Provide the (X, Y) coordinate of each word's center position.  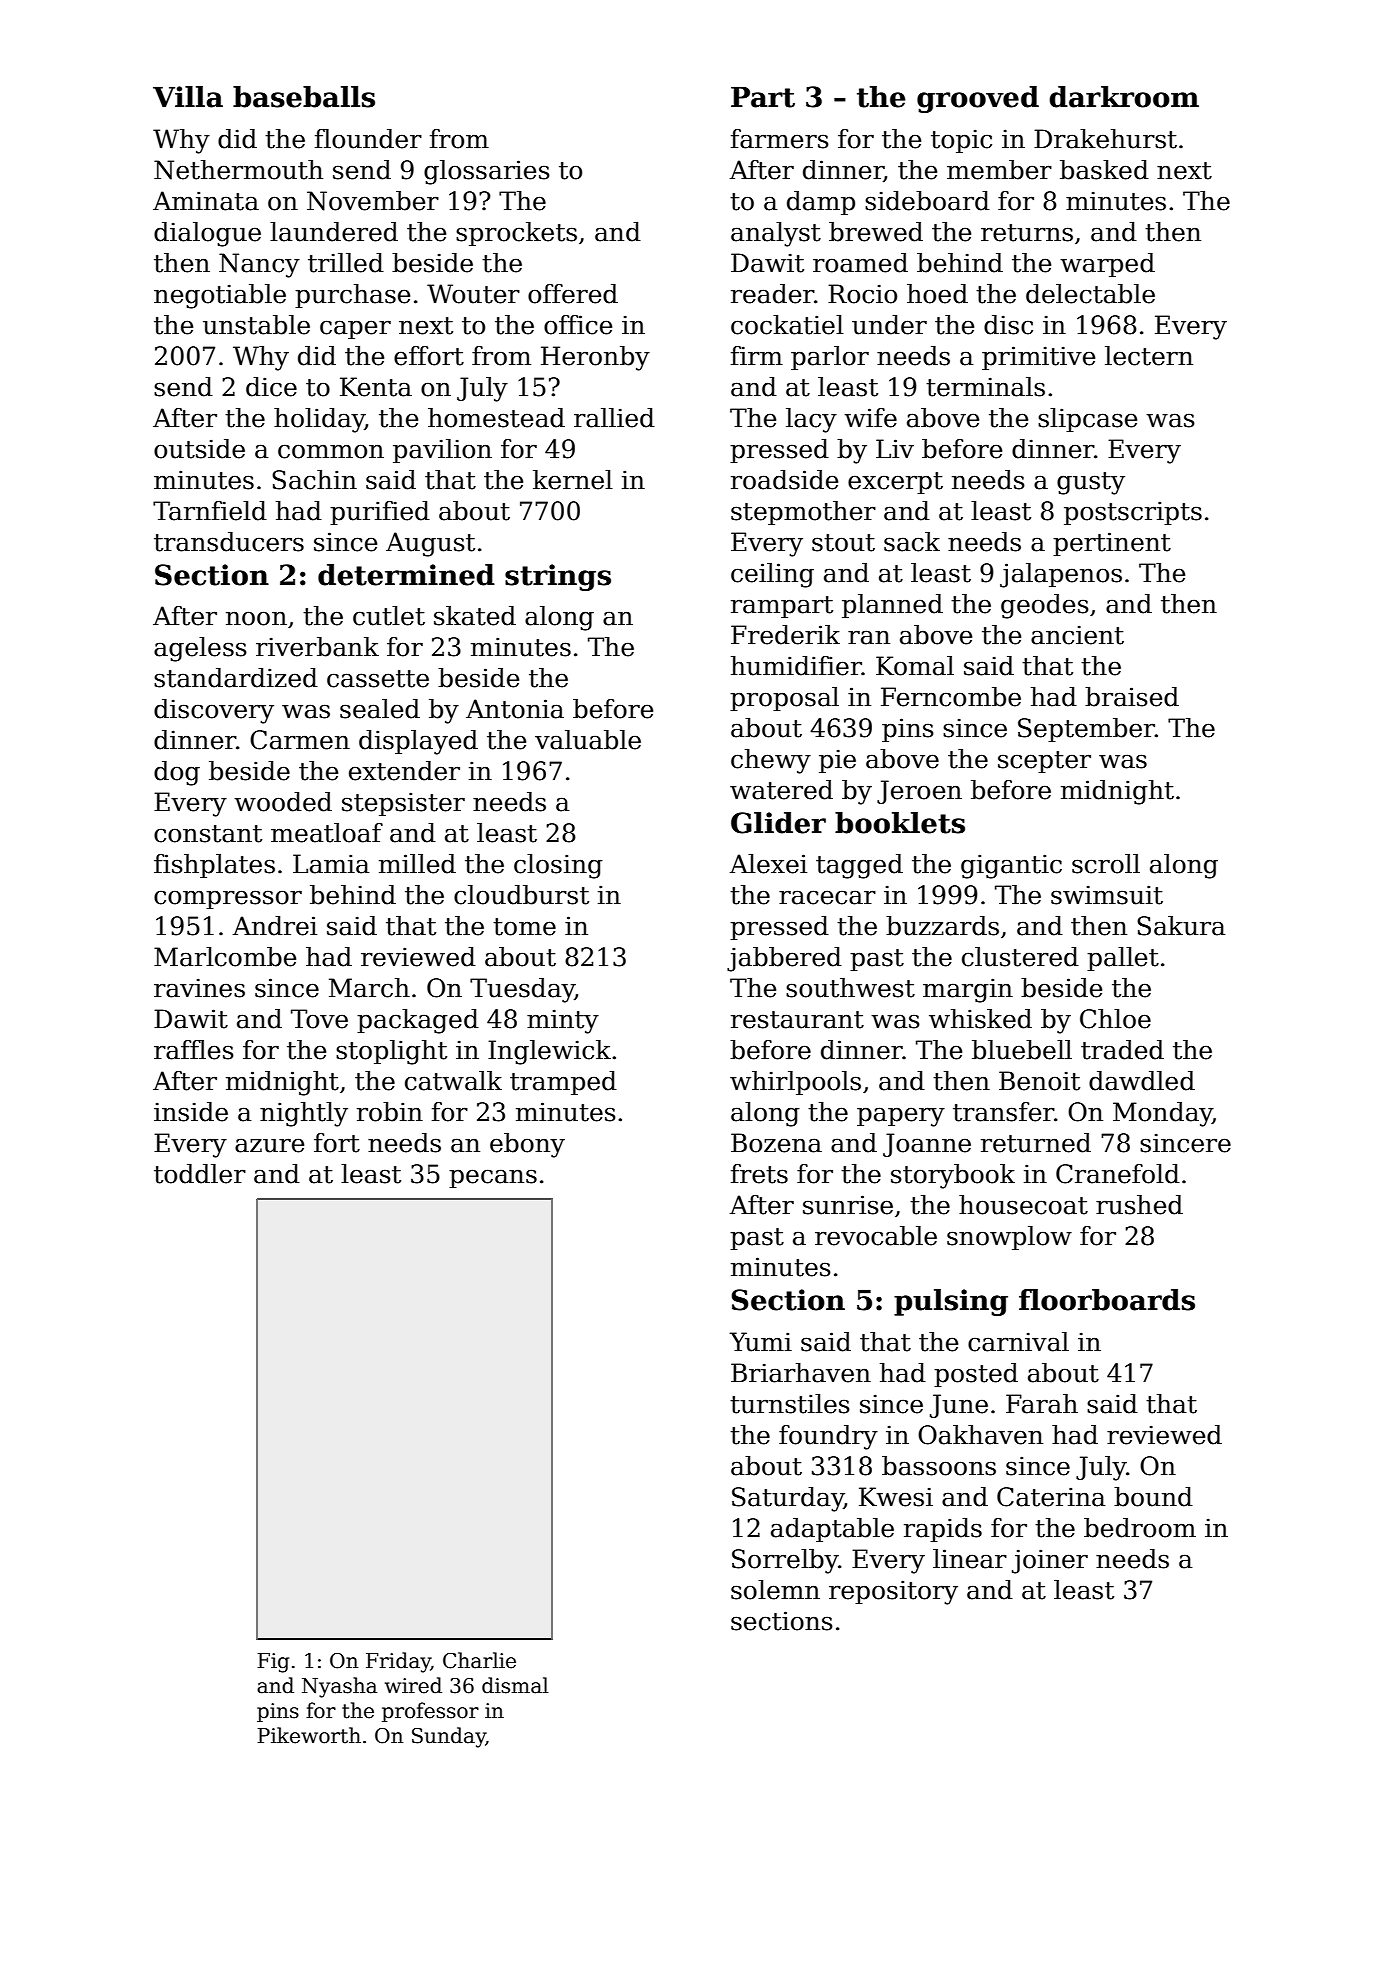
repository (893, 1592)
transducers (229, 542)
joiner (1050, 1561)
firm (757, 355)
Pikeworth (309, 1735)
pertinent (1112, 544)
